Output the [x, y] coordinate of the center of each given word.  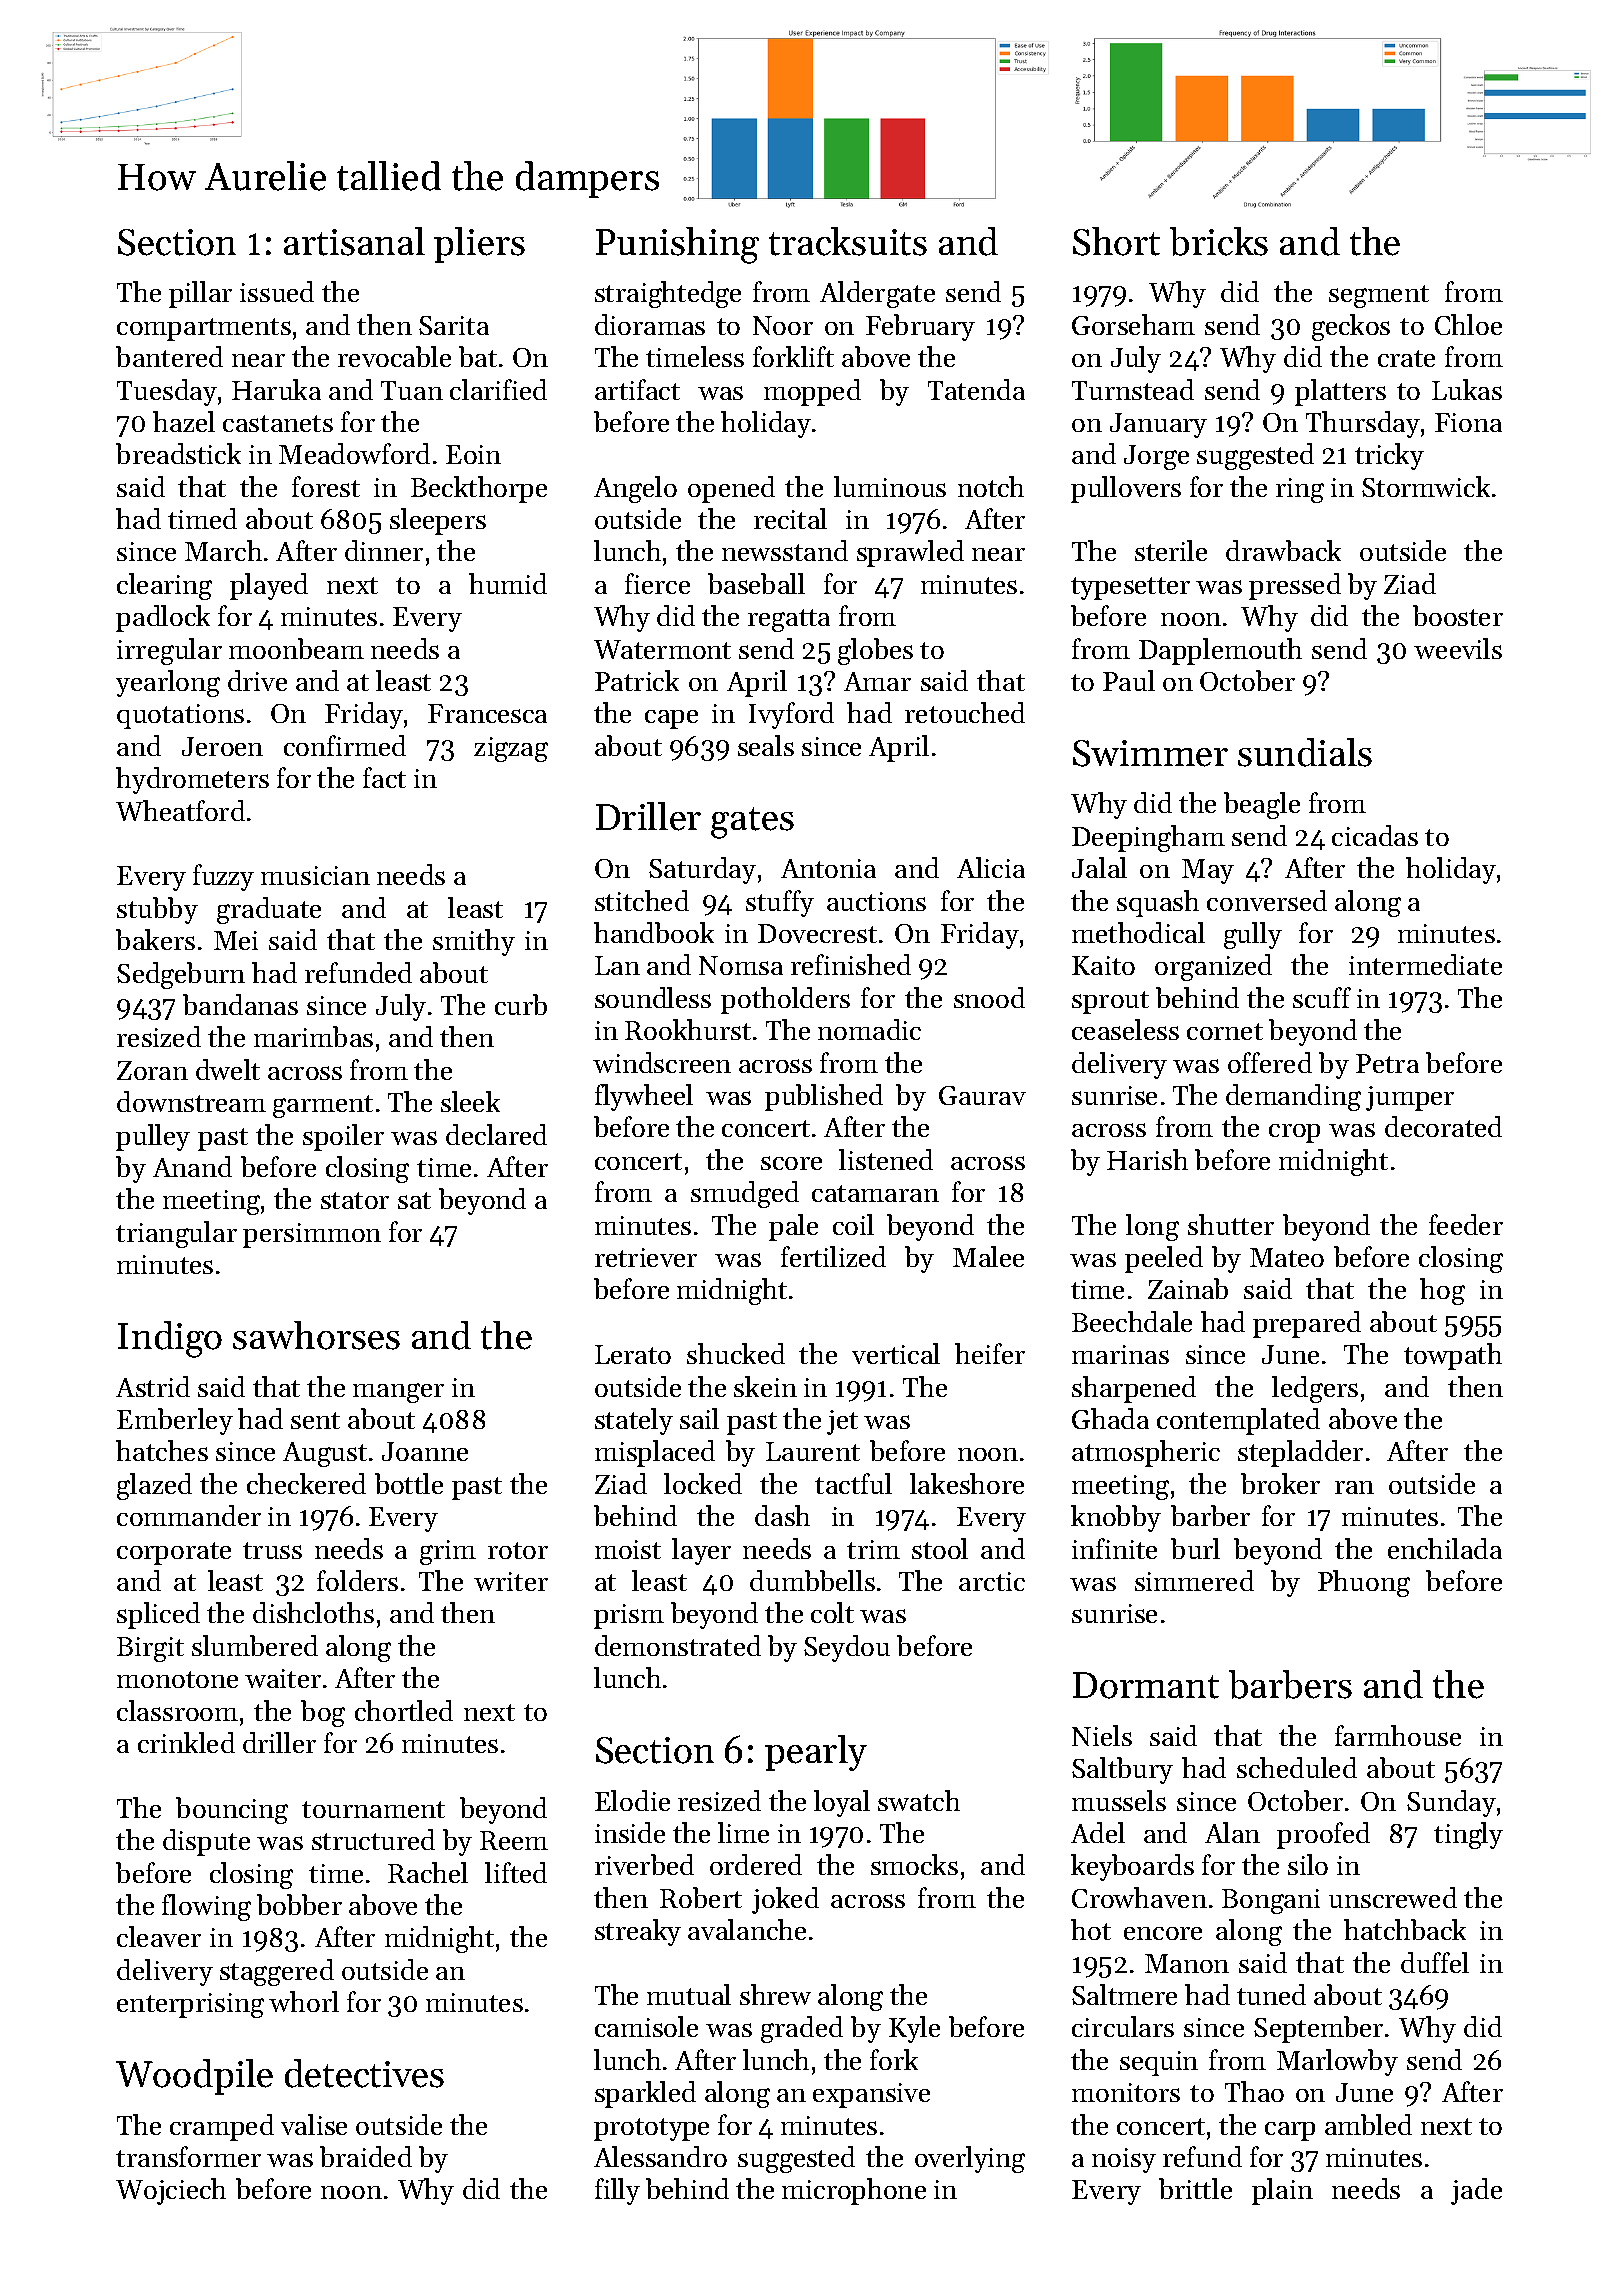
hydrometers [192, 780]
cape [671, 719]
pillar [200, 294]
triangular [176, 1234]
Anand [192, 1166]
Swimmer [1150, 753]
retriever [646, 1257]
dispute [206, 1842]
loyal [842, 1803]
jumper [1410, 1098]
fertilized [833, 1256]
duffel [1435, 1962]
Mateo [1287, 1257]
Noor [783, 325]
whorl [304, 2001]
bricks [1219, 241]
